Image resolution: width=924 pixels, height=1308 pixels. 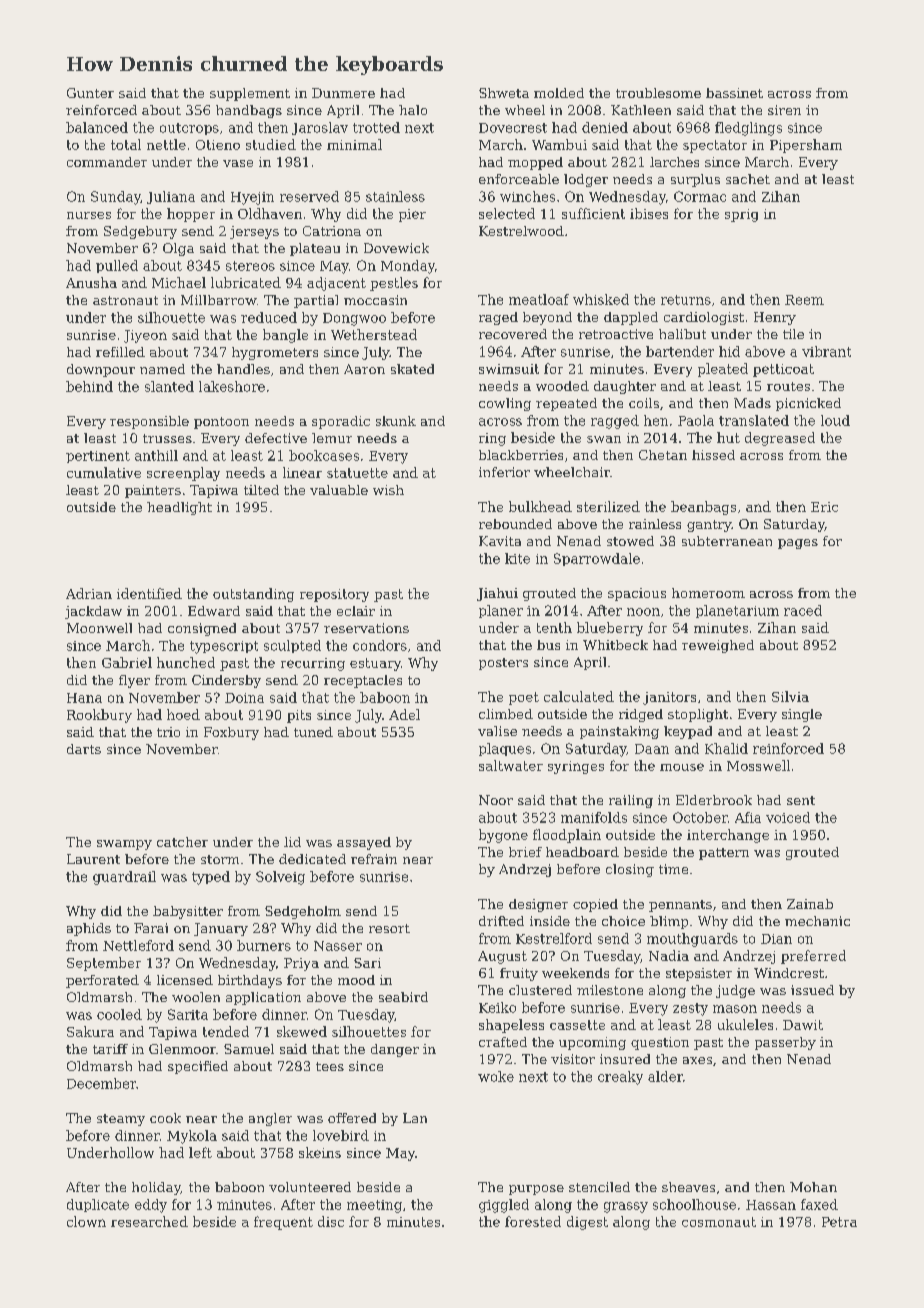 I want to click on bassinet, so click(x=734, y=93).
